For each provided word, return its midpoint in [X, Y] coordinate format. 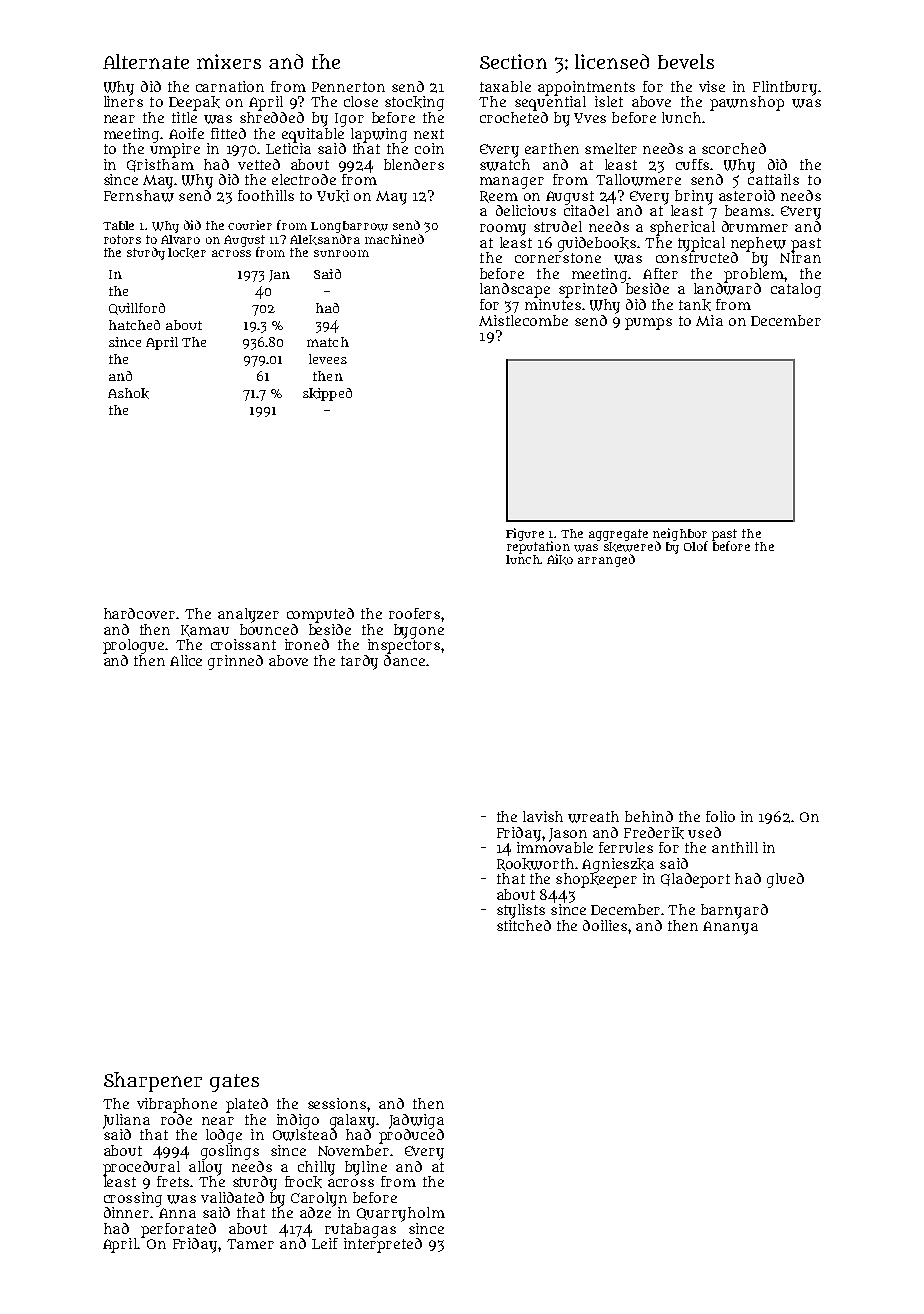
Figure [525, 534]
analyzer [248, 615]
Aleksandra [325, 239]
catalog [796, 290]
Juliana [126, 1121]
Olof [696, 546]
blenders [414, 164]
